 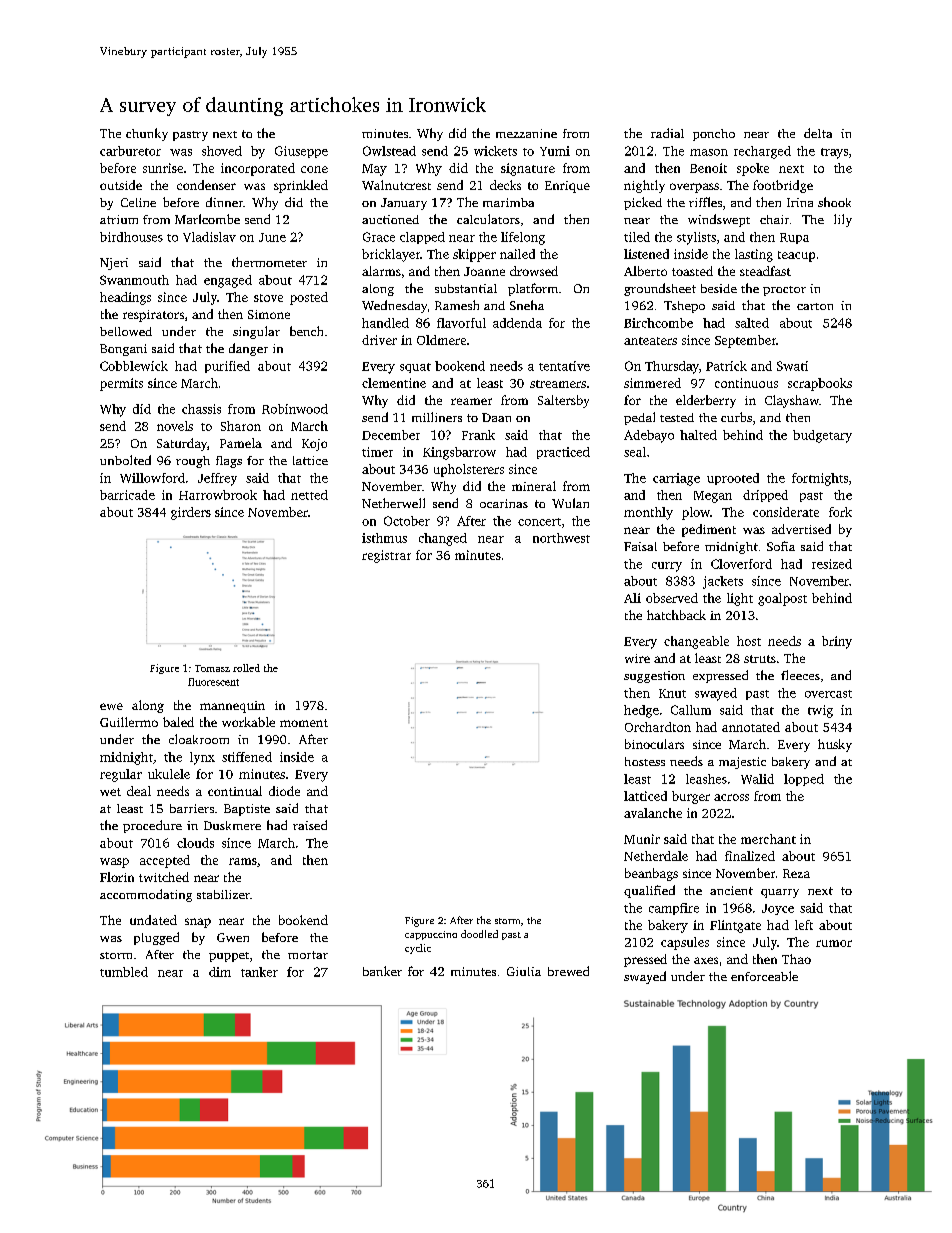 What do you see at coordinates (199, 739) in the screenshot?
I see `cloakroom` at bounding box center [199, 739].
